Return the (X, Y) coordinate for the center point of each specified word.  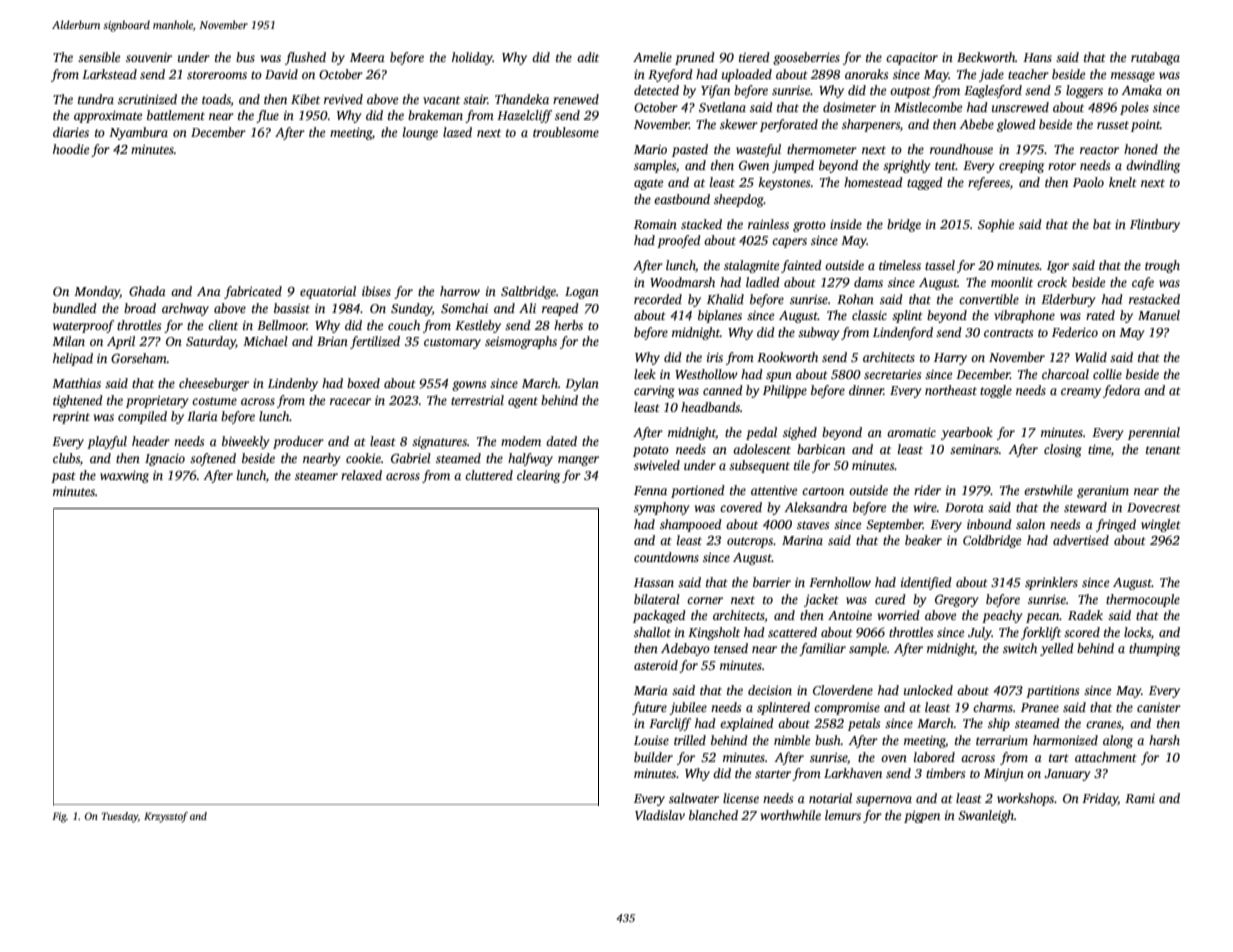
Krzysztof (166, 817)
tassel (940, 265)
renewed (576, 99)
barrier (772, 582)
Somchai (464, 308)
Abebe (976, 124)
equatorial (328, 292)
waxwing (124, 477)
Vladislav (660, 815)
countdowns (666, 557)
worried (899, 615)
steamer (316, 476)
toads (216, 99)
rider (927, 490)
